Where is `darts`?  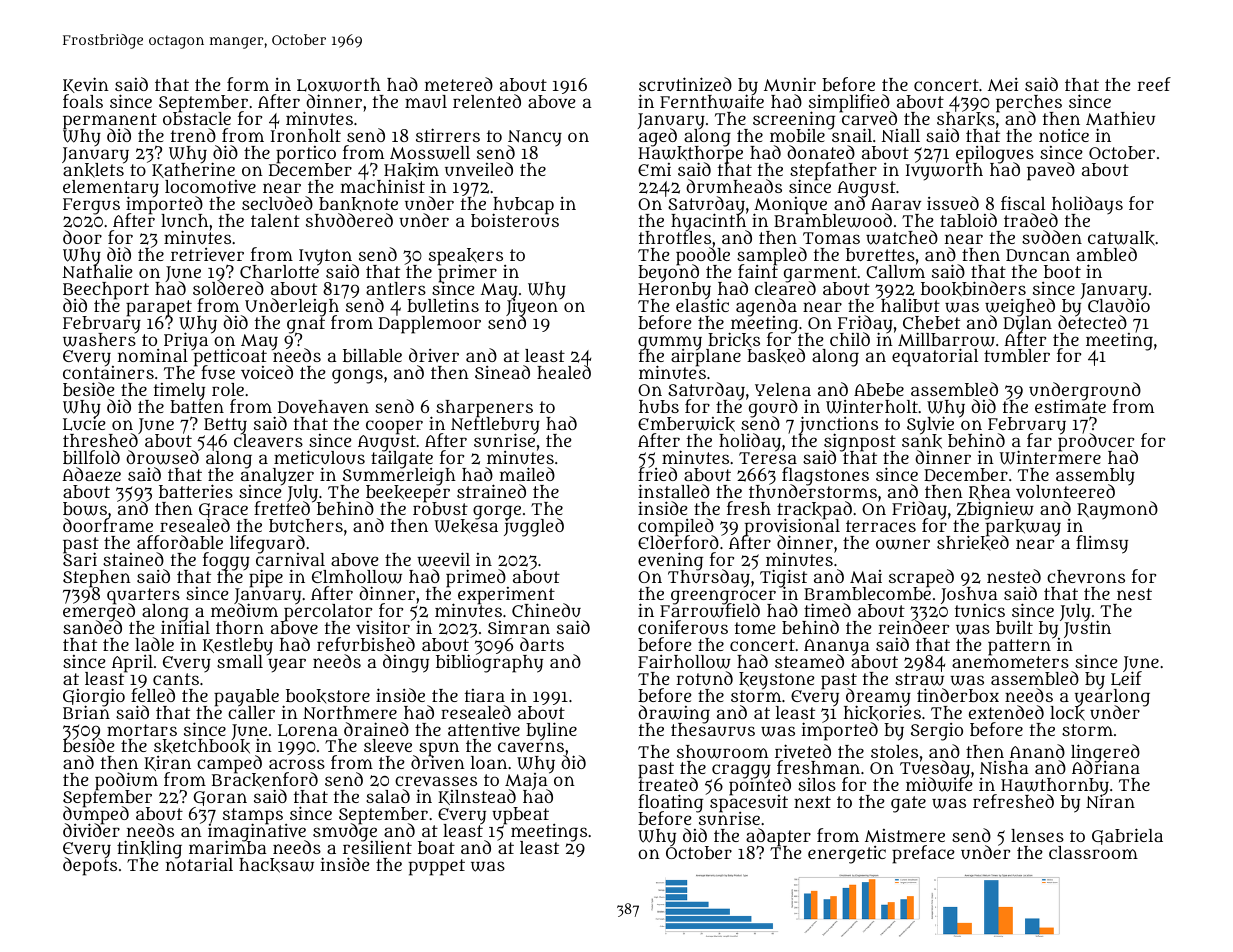 darts is located at coordinates (542, 644).
